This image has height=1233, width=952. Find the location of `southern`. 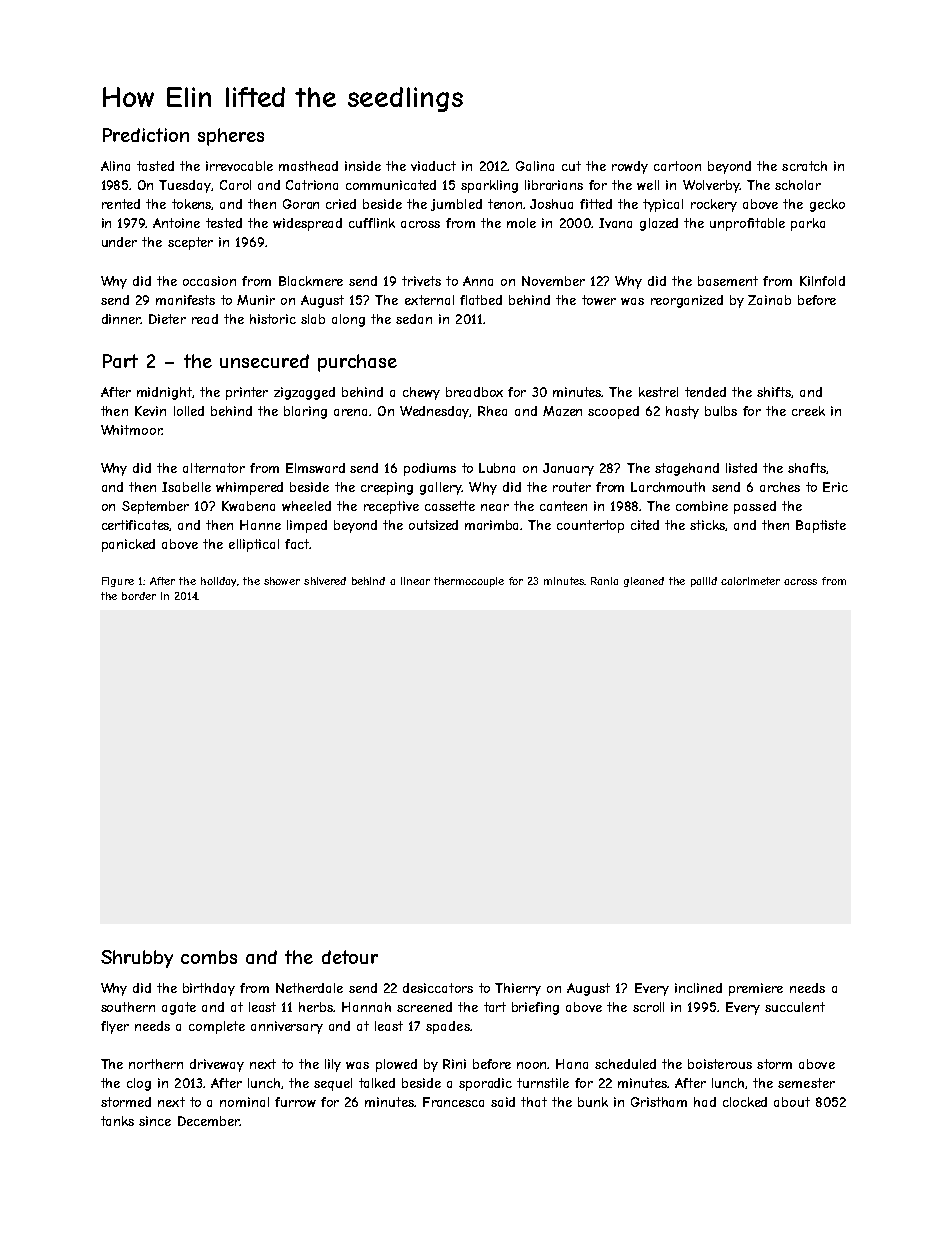

southern is located at coordinates (128, 1007).
